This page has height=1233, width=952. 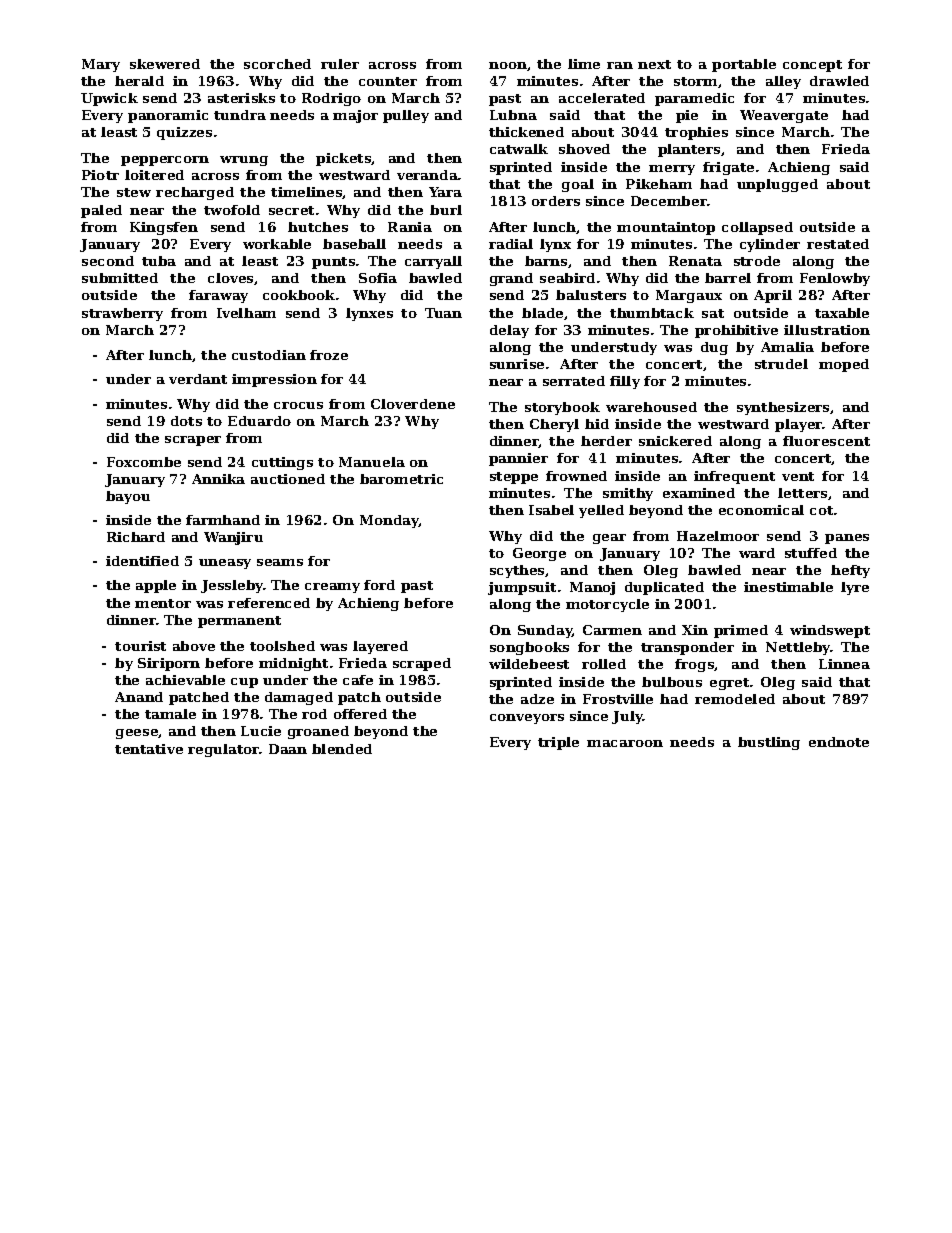 I want to click on filly, so click(x=625, y=382).
